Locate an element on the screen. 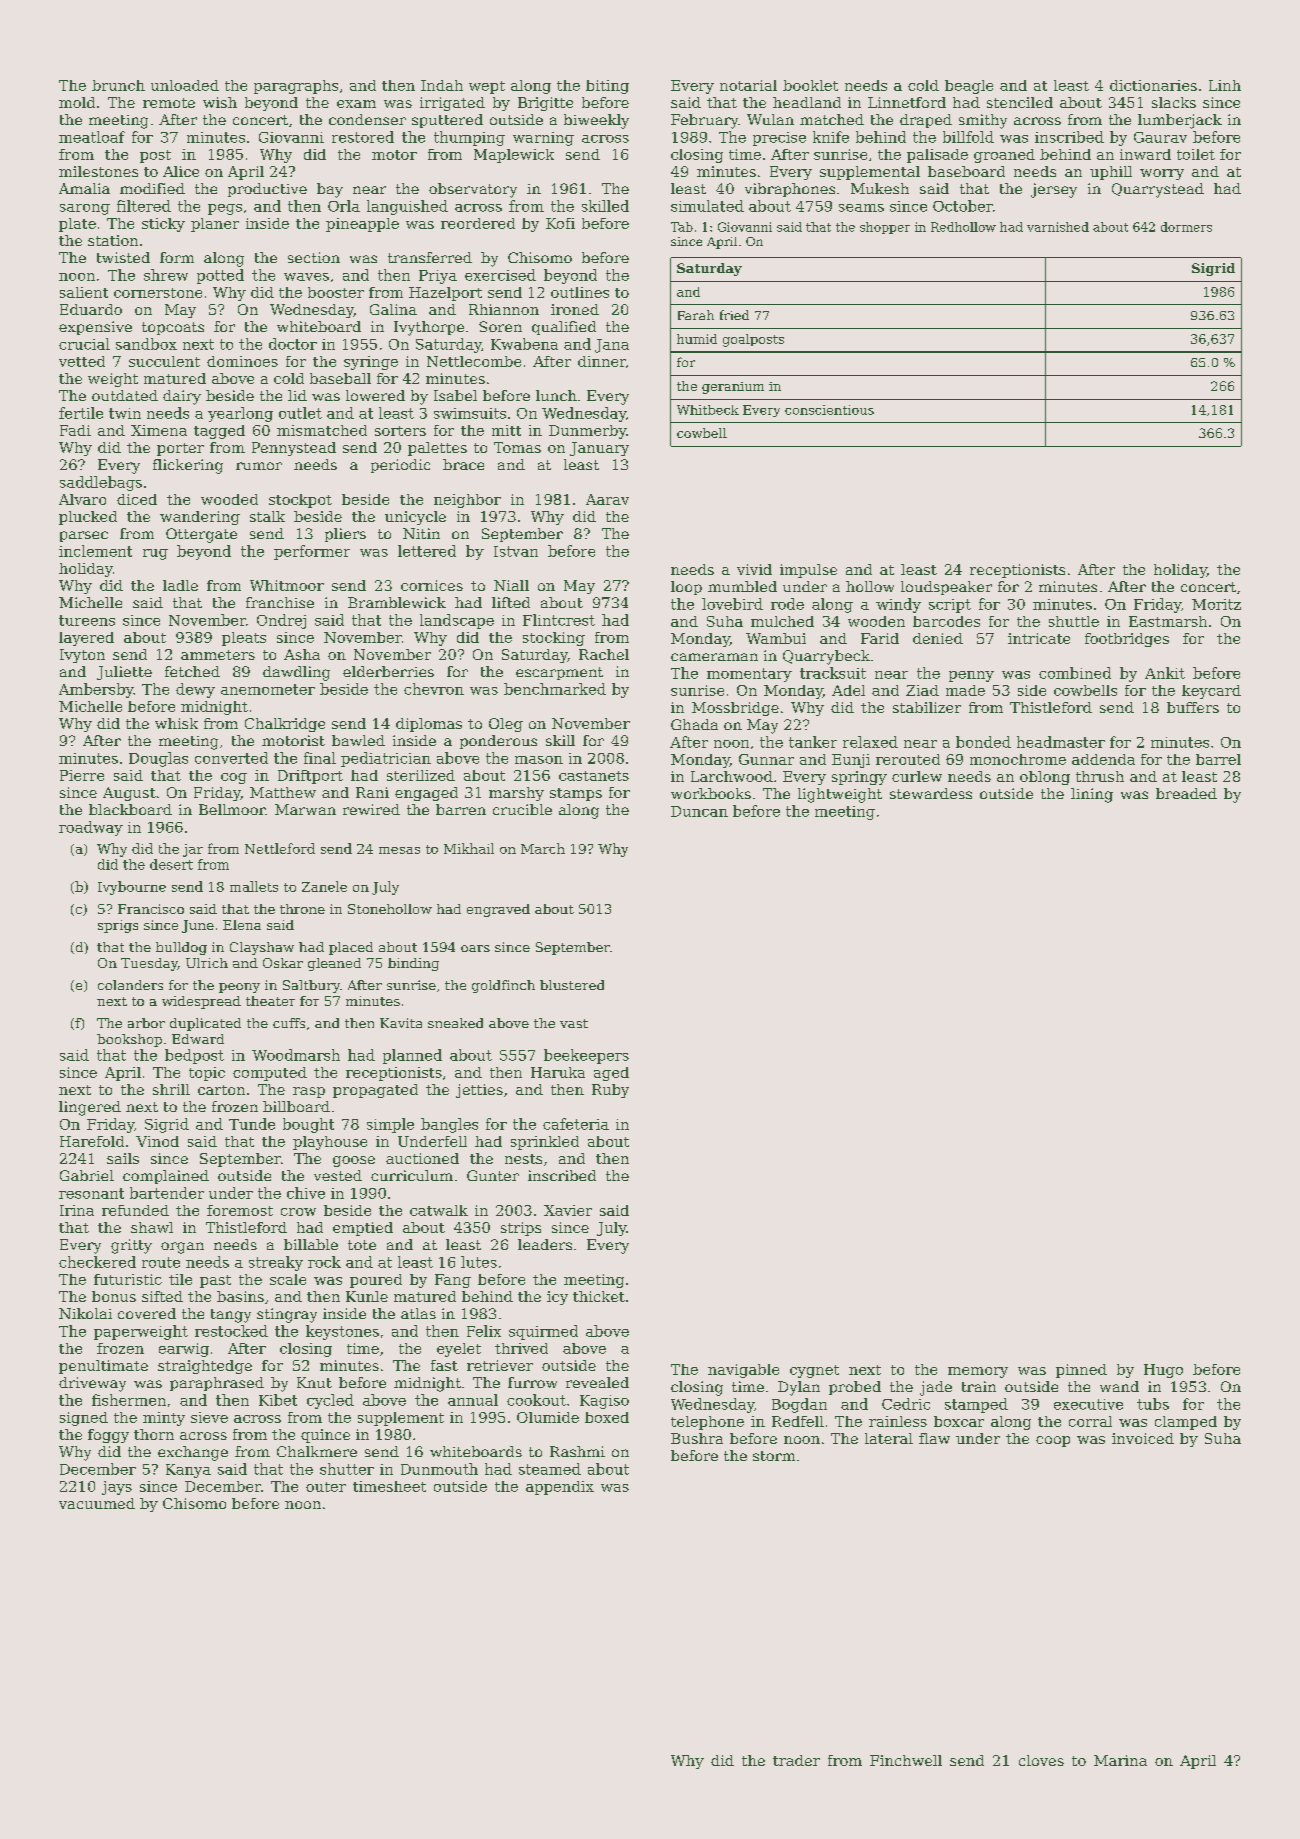  brunch is located at coordinates (118, 85).
